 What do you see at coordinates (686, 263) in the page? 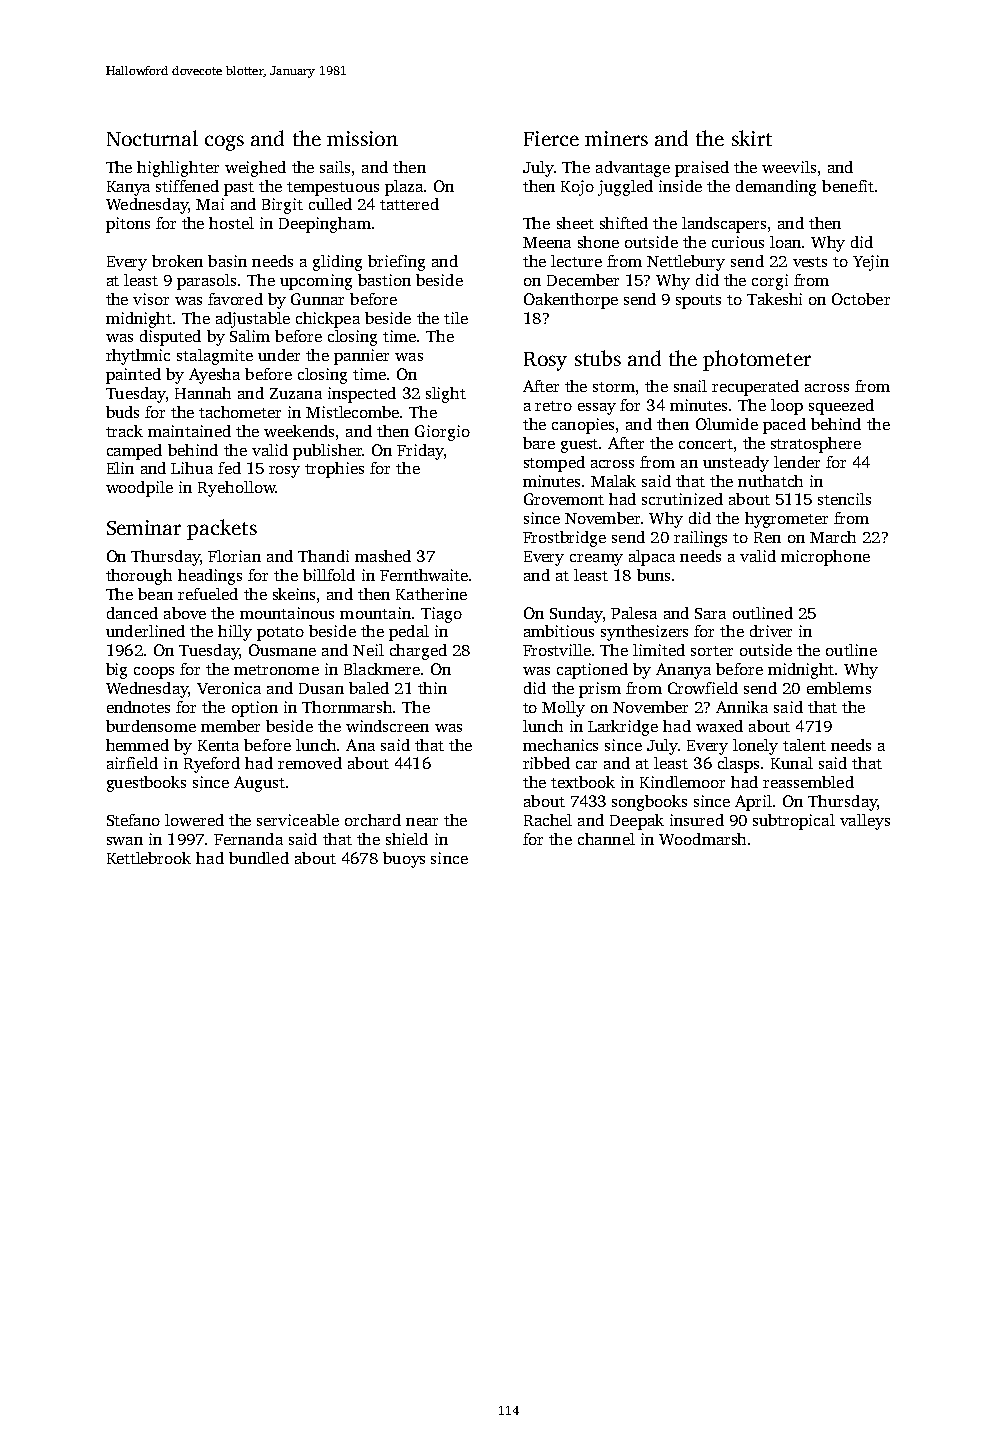
I see `Nettlebury` at bounding box center [686, 263].
